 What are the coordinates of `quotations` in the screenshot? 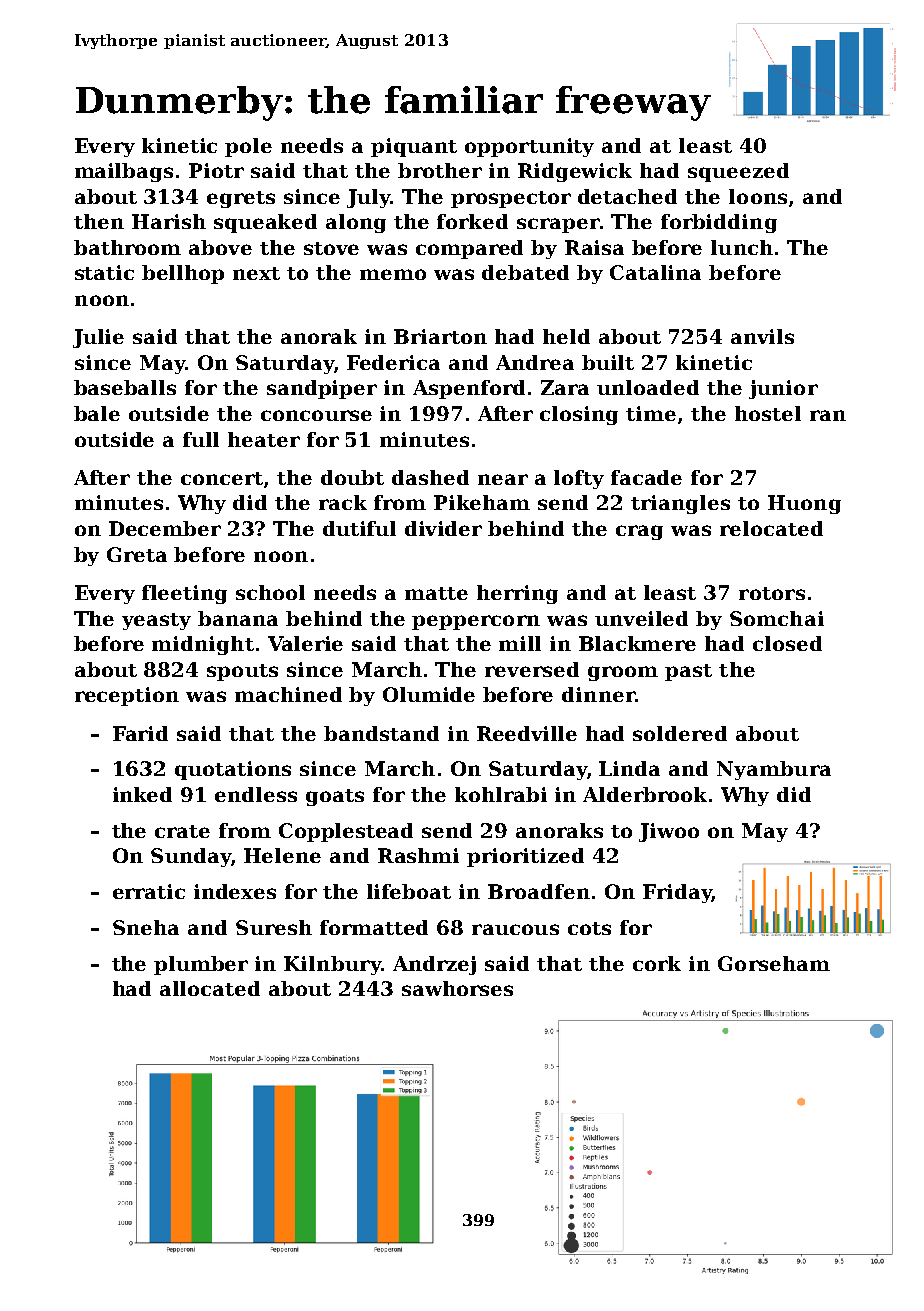 It's located at (233, 770).
